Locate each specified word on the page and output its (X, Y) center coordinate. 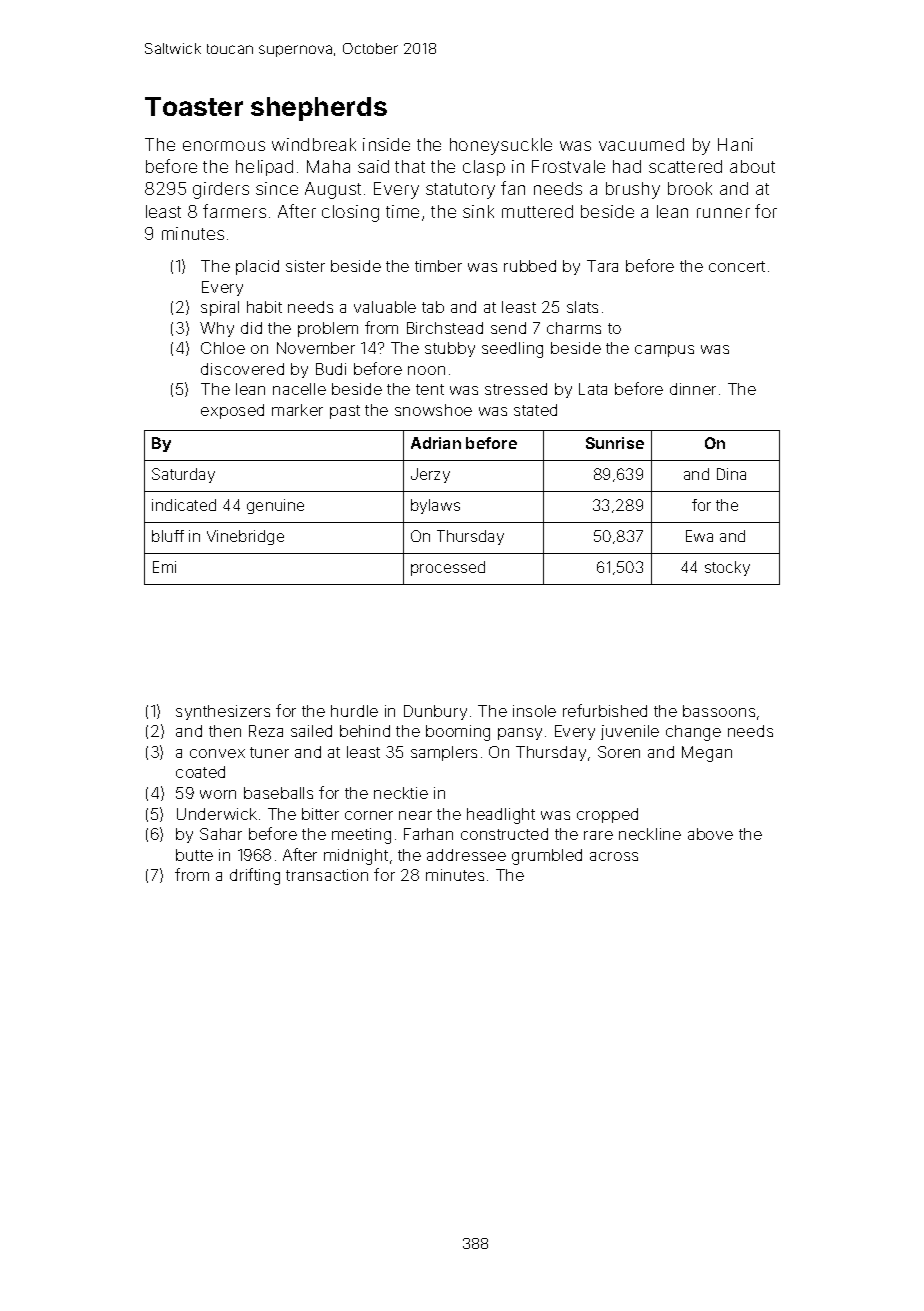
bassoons (719, 711)
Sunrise (615, 443)
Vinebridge (245, 537)
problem (328, 329)
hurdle (354, 711)
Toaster (194, 106)
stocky (727, 568)
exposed (232, 411)
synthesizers (223, 712)
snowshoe (433, 410)
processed (448, 568)
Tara (602, 266)
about (752, 166)
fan (513, 188)
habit (264, 307)
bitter (320, 814)
